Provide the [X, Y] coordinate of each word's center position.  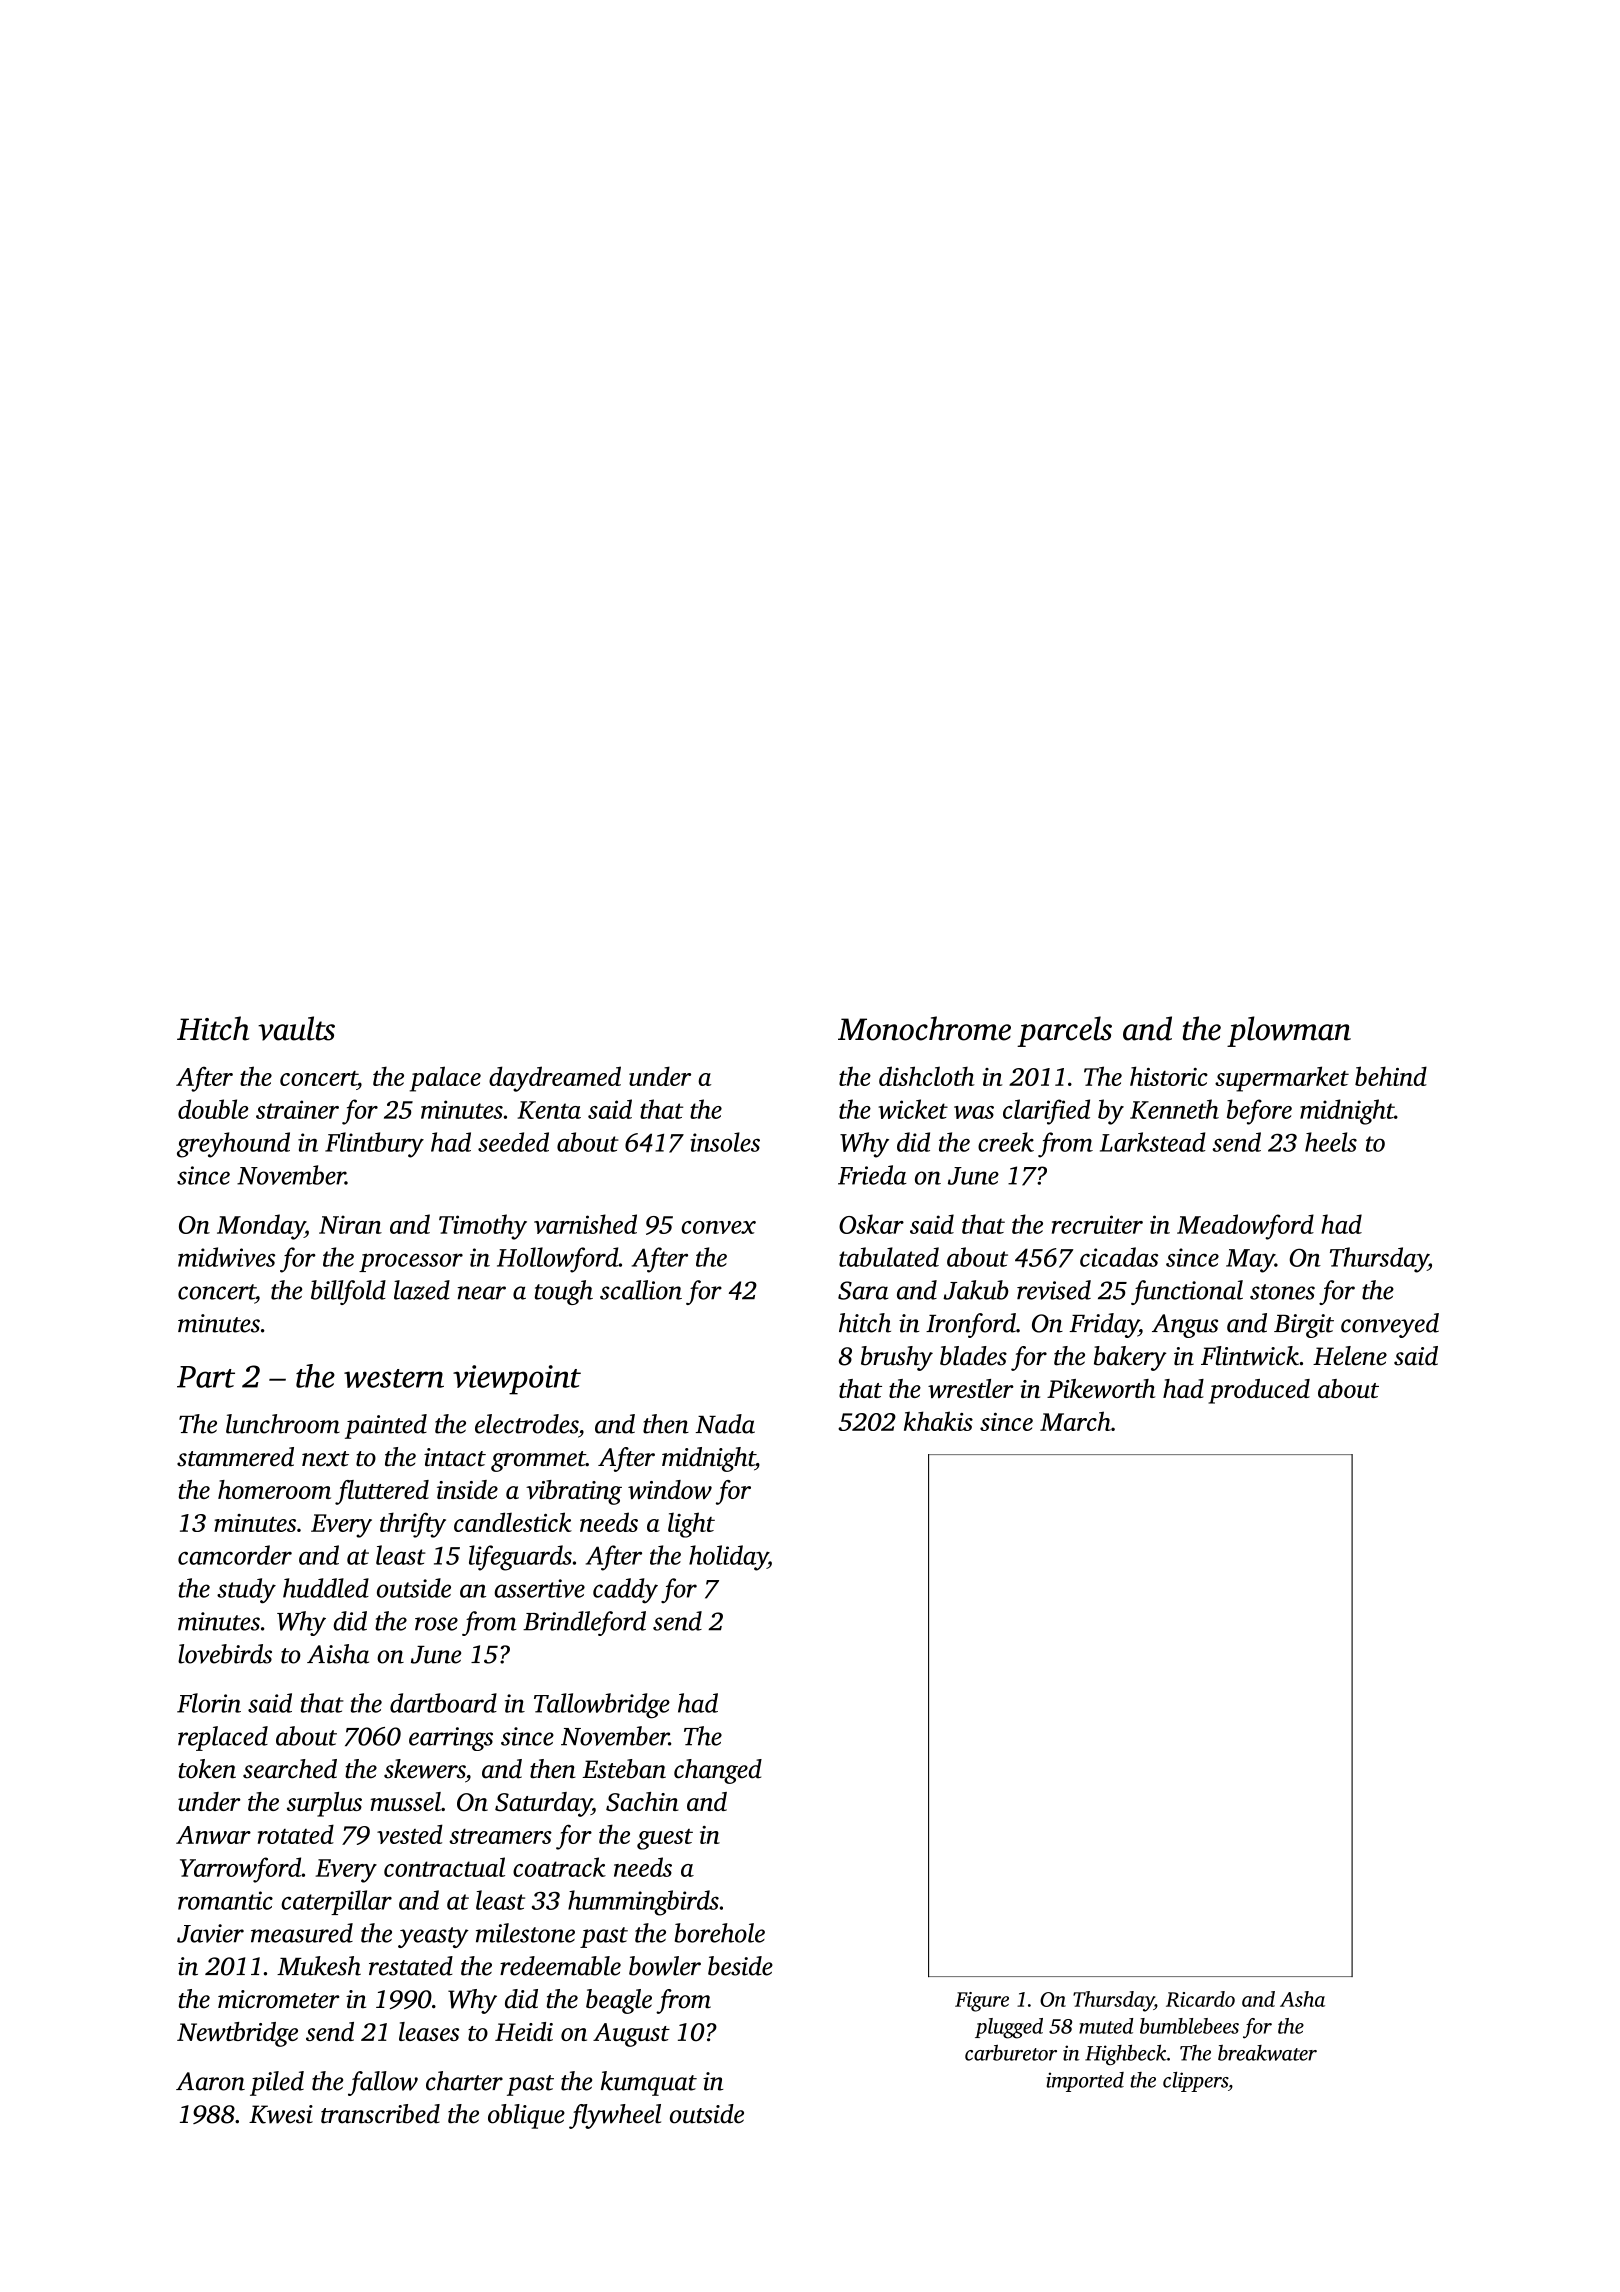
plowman [1289, 1031]
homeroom [274, 1489]
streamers [500, 1836]
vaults [296, 1028]
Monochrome [924, 1028]
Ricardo [1200, 1999]
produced [1259, 1391]
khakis [938, 1421]
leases [429, 2031]
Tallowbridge [602, 1706]
